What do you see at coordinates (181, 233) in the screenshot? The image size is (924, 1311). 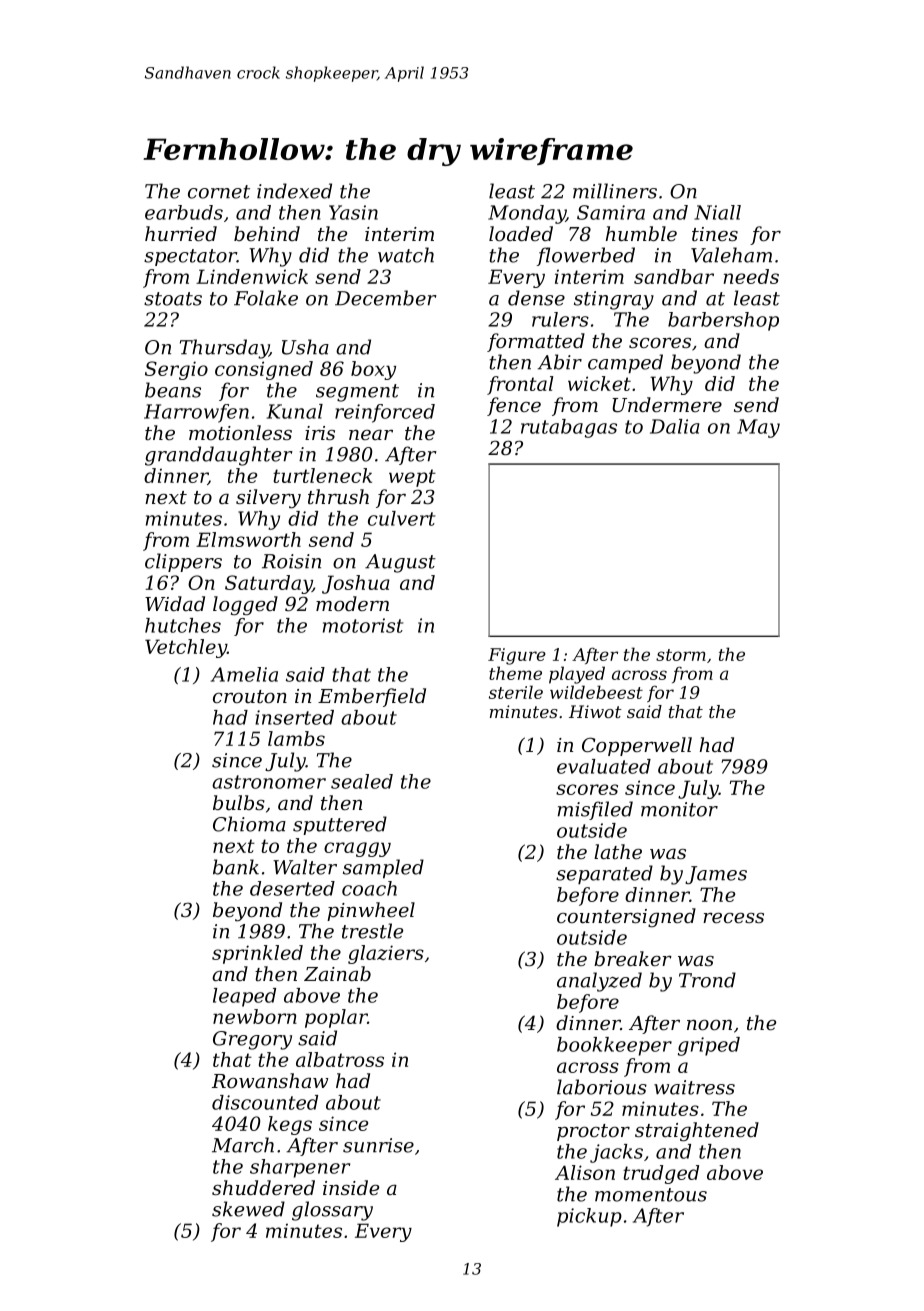 I see `hurried` at bounding box center [181, 233].
